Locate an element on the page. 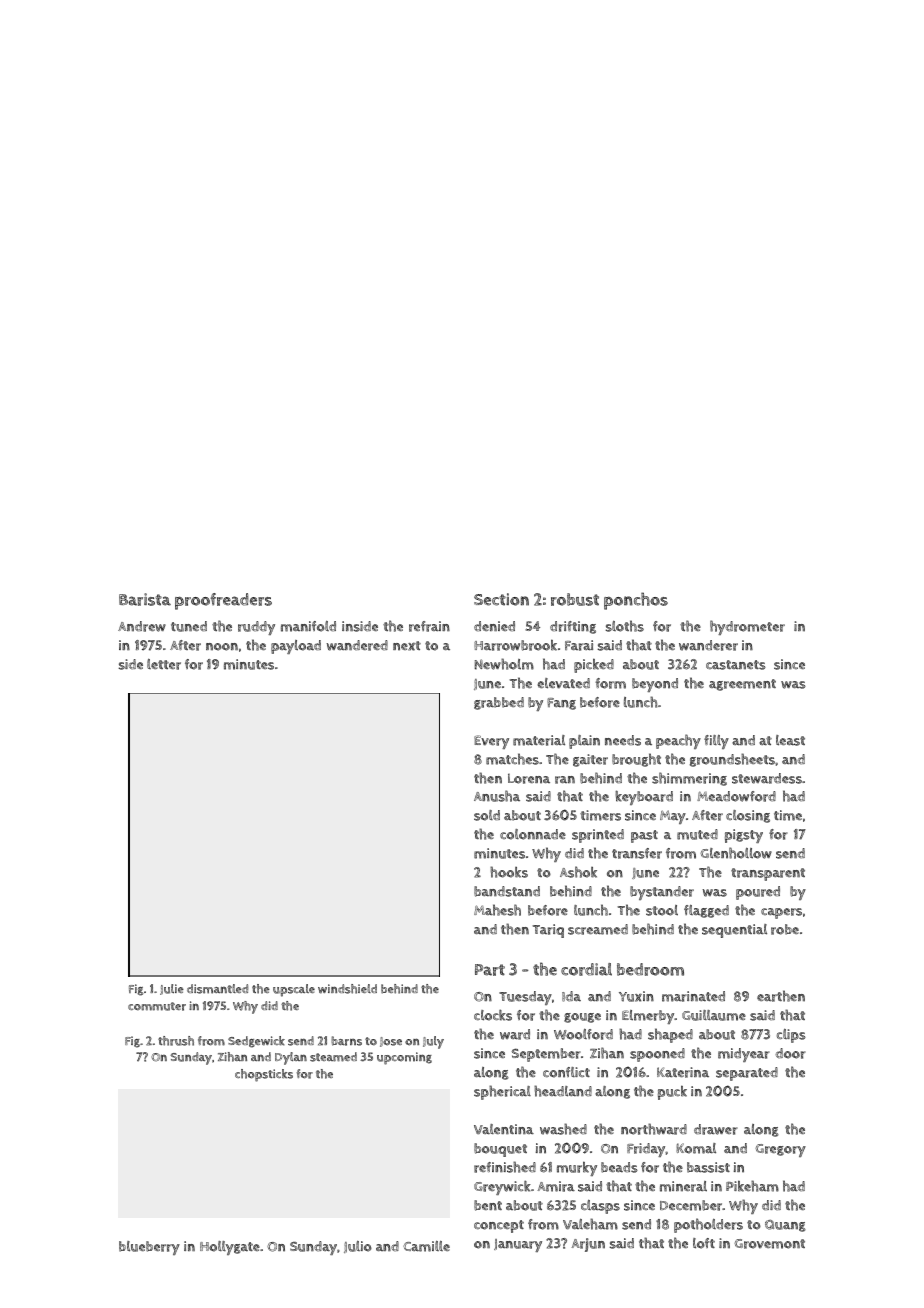 The image size is (924, 1308). proofreaders is located at coordinates (223, 601).
